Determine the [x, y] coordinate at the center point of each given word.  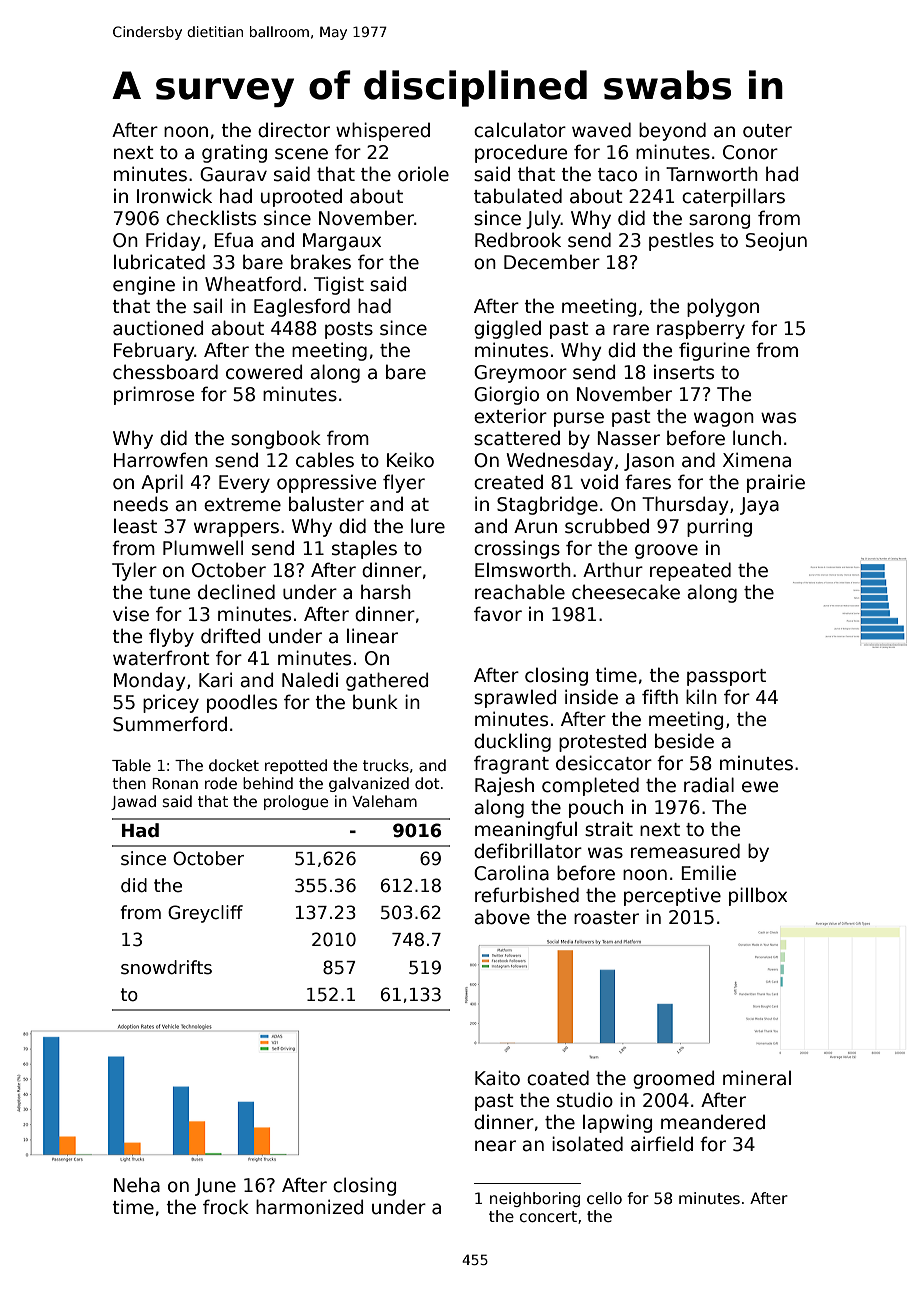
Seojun [776, 241]
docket [234, 765]
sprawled [515, 698]
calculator [520, 130]
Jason [649, 462]
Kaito [497, 1078]
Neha [137, 1185]
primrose [154, 395]
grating [234, 153]
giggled [507, 329]
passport [726, 677]
